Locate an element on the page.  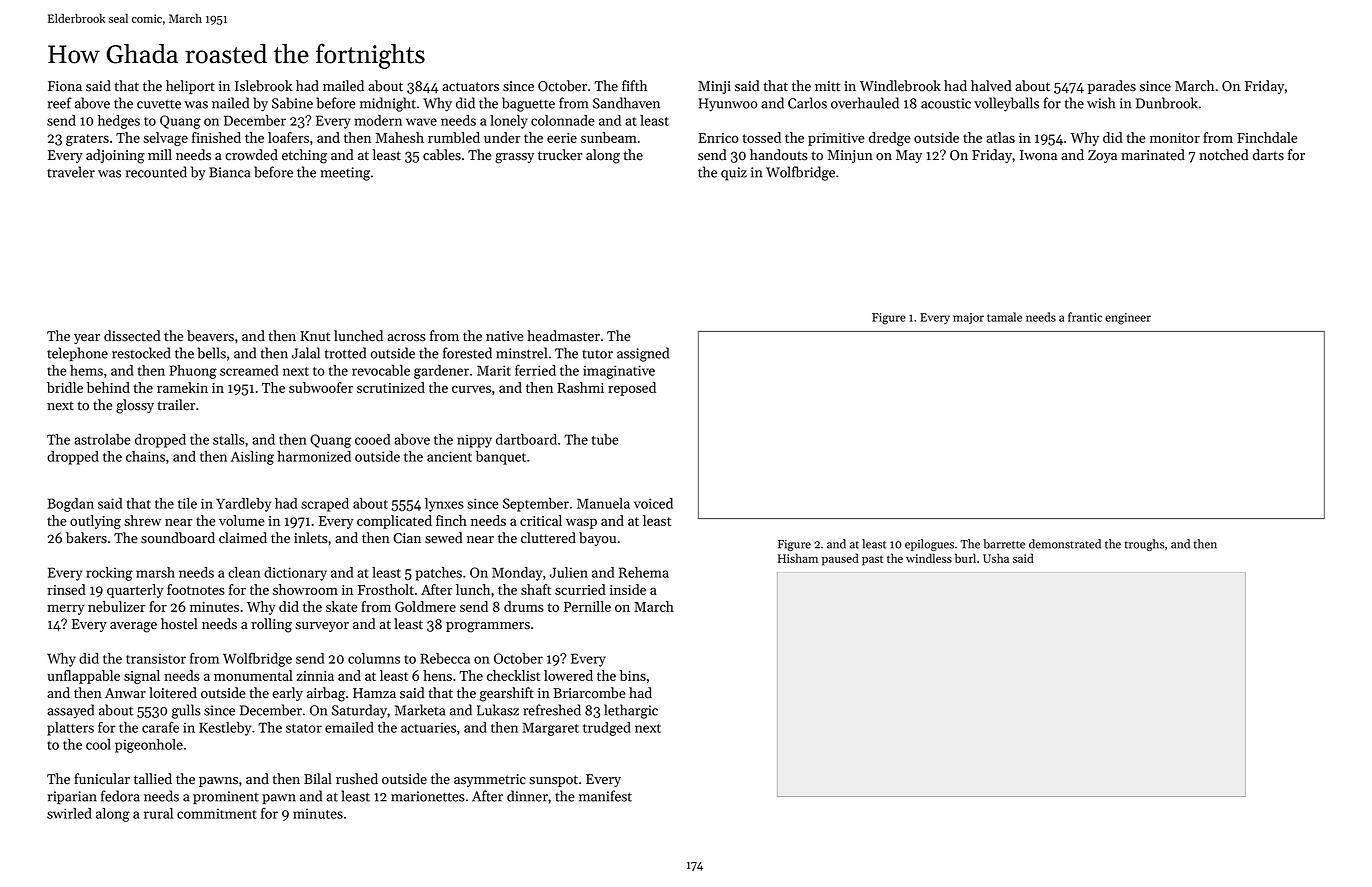
fifth is located at coordinates (634, 85).
